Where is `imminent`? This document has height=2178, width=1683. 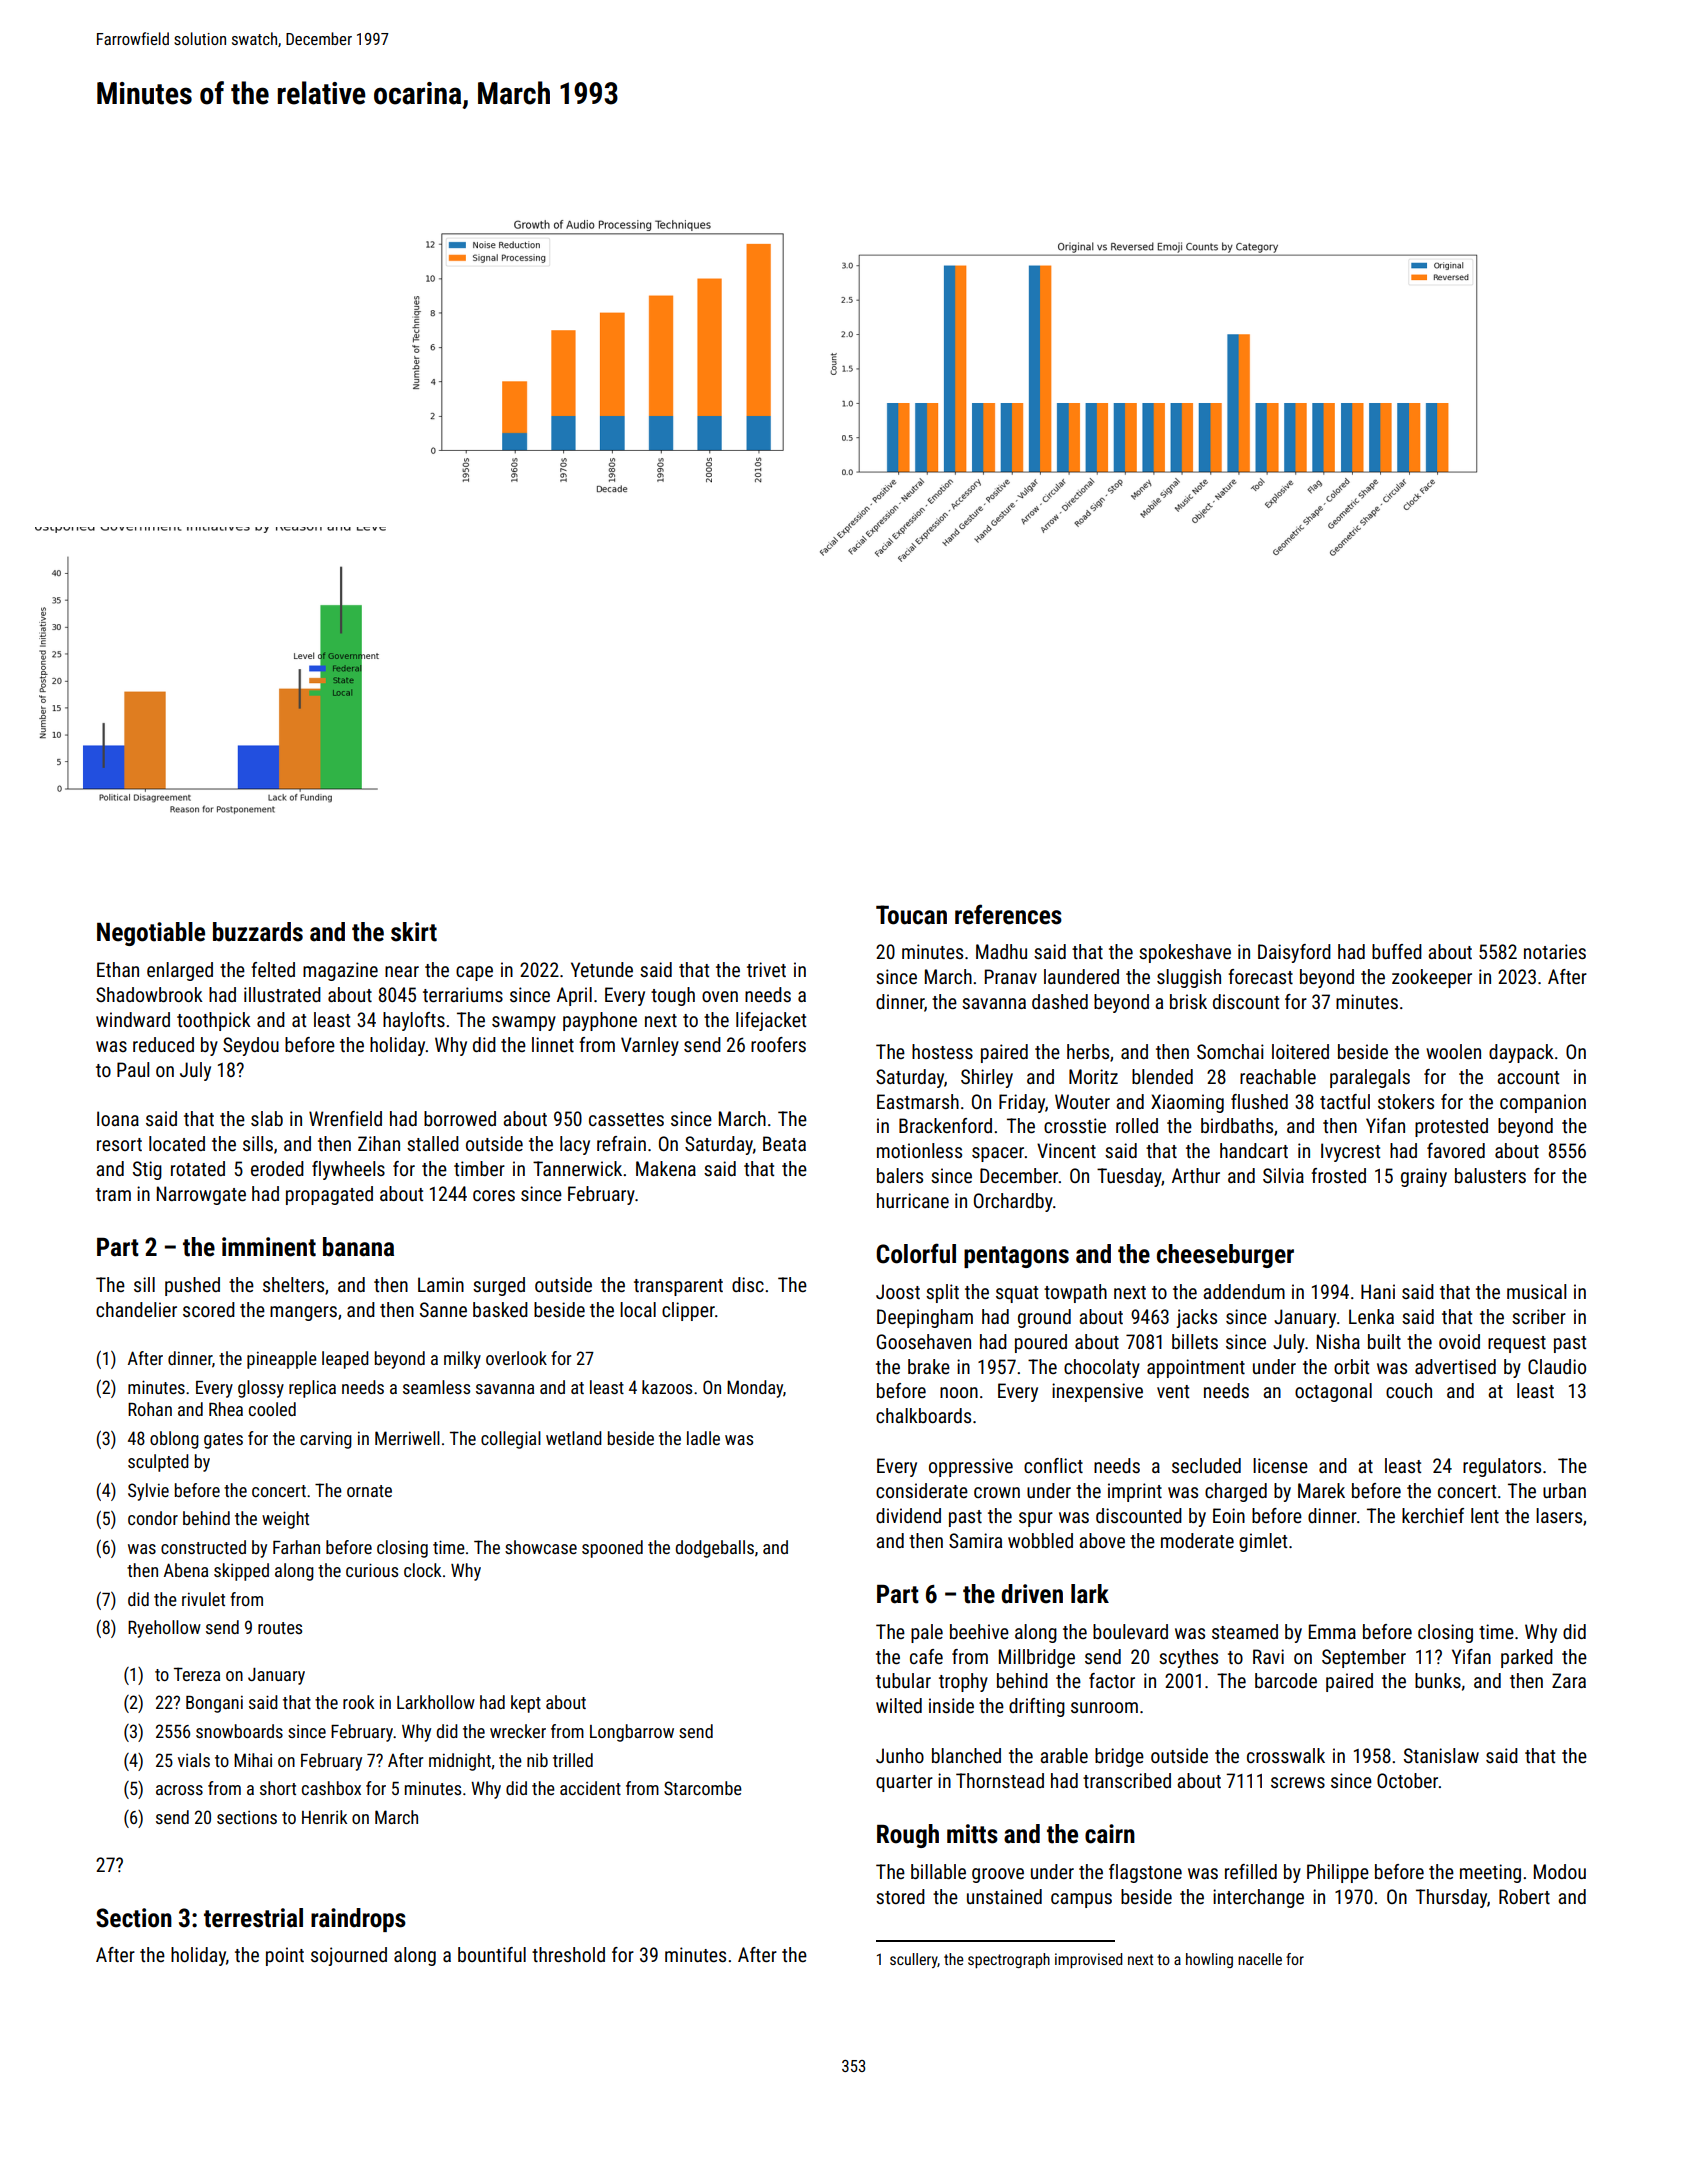
imminent is located at coordinates (269, 1247).
